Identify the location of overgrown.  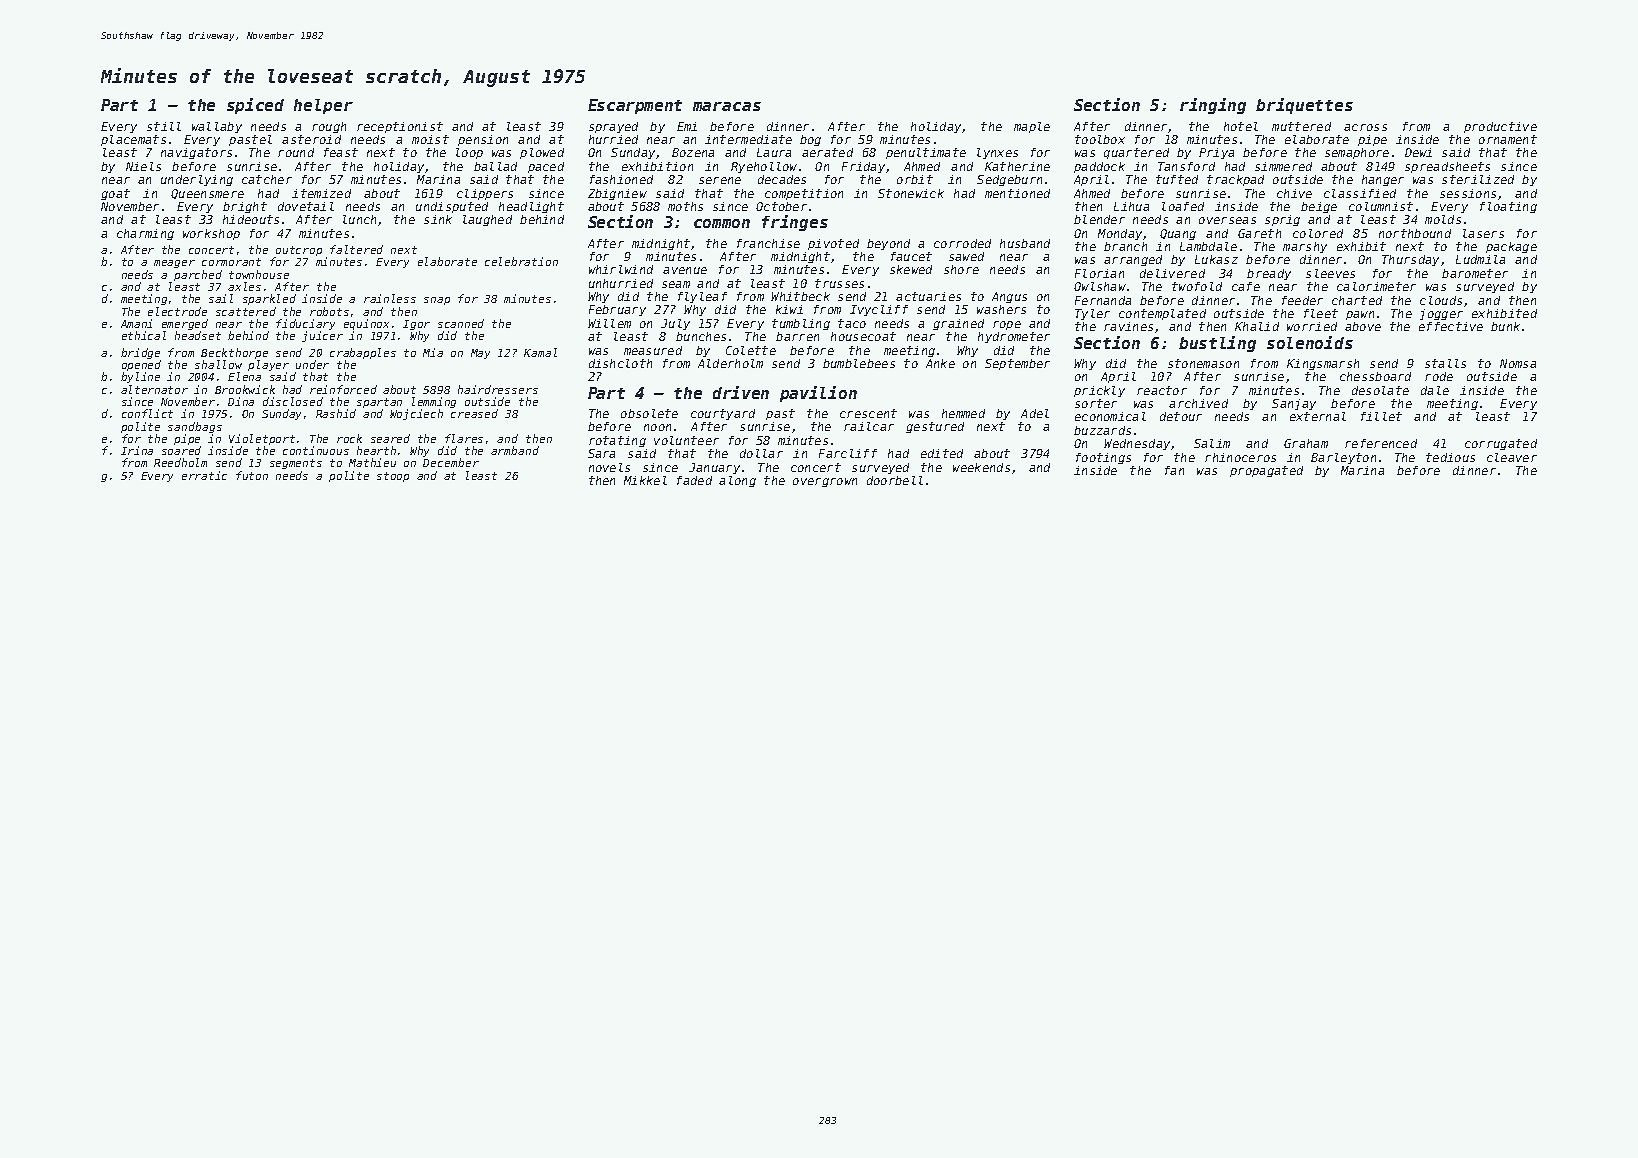
(825, 482).
